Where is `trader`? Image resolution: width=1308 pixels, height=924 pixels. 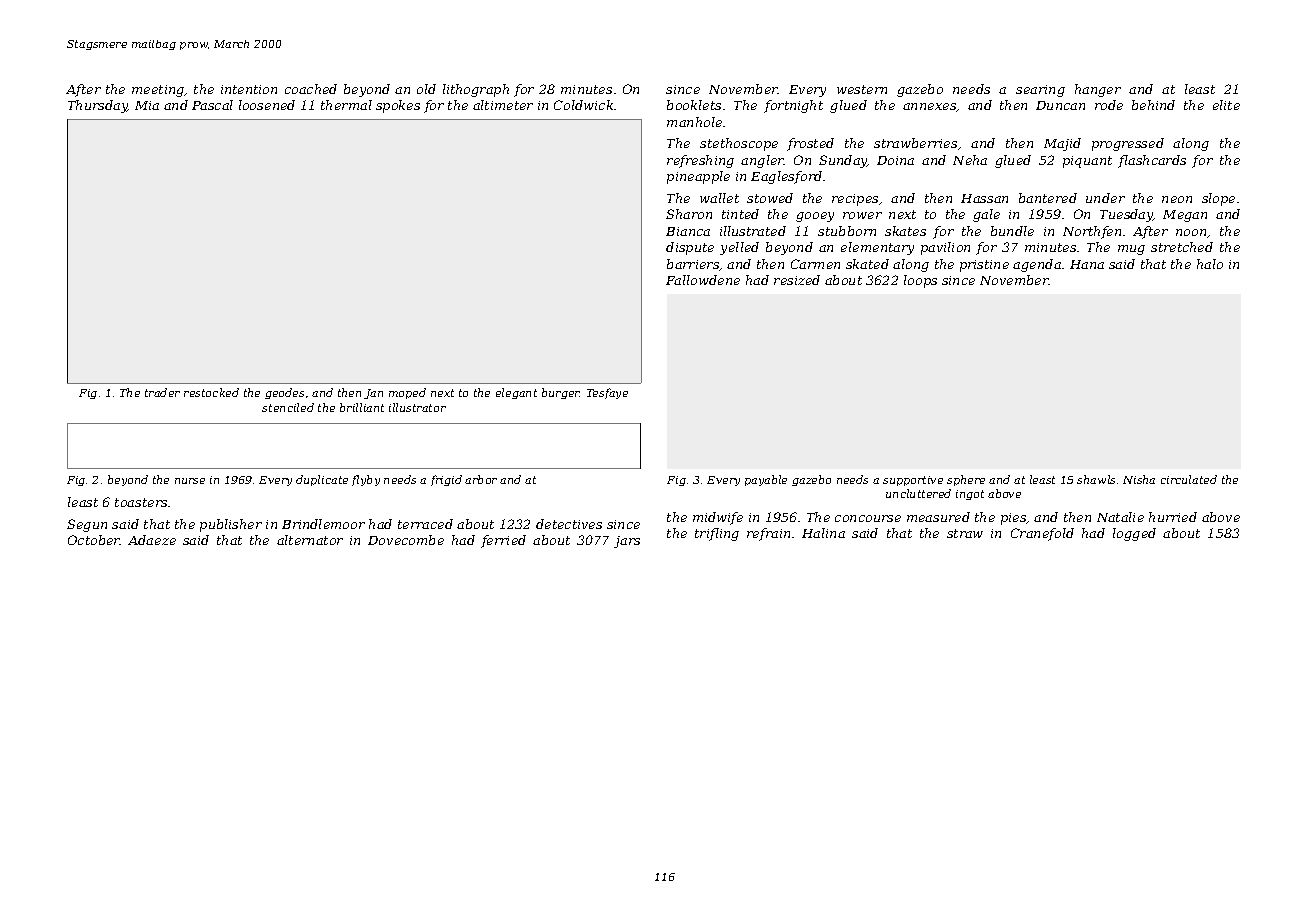 trader is located at coordinates (162, 392).
